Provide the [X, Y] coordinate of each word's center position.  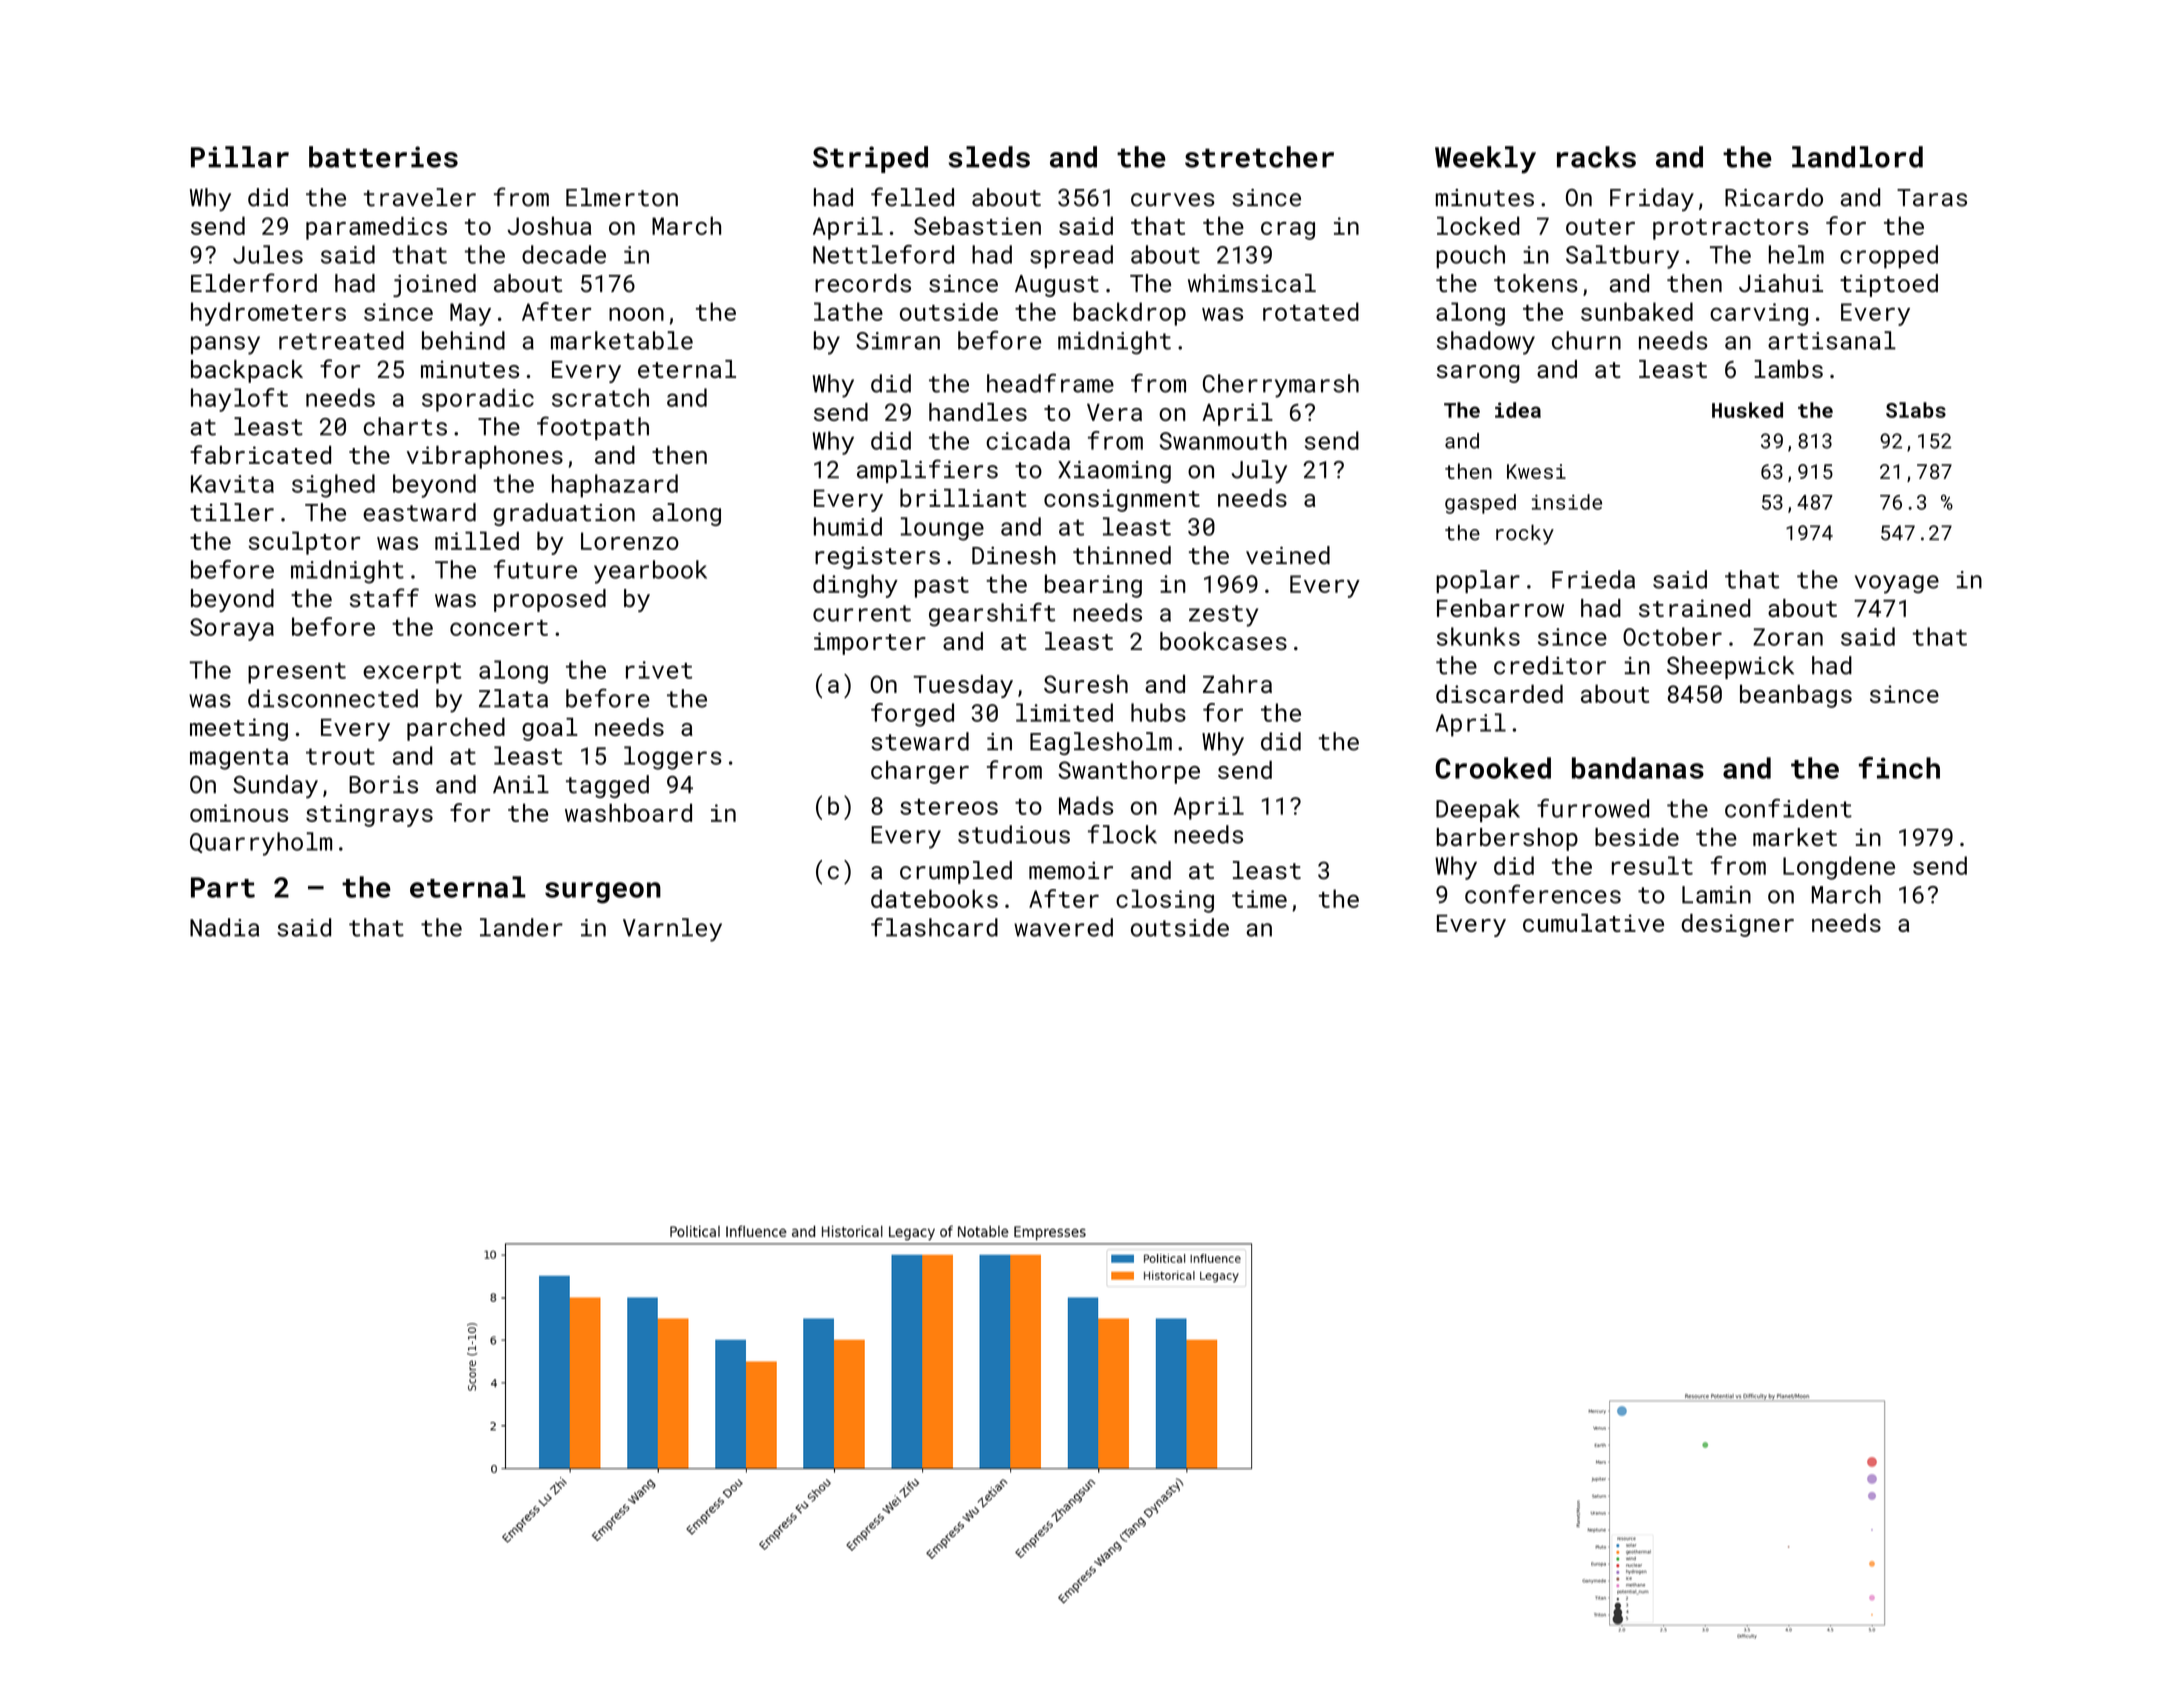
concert [499, 628]
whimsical [1252, 283]
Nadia [224, 927]
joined [434, 285]
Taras [1932, 198]
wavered [1063, 927]
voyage [1897, 584]
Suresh [1086, 684]
